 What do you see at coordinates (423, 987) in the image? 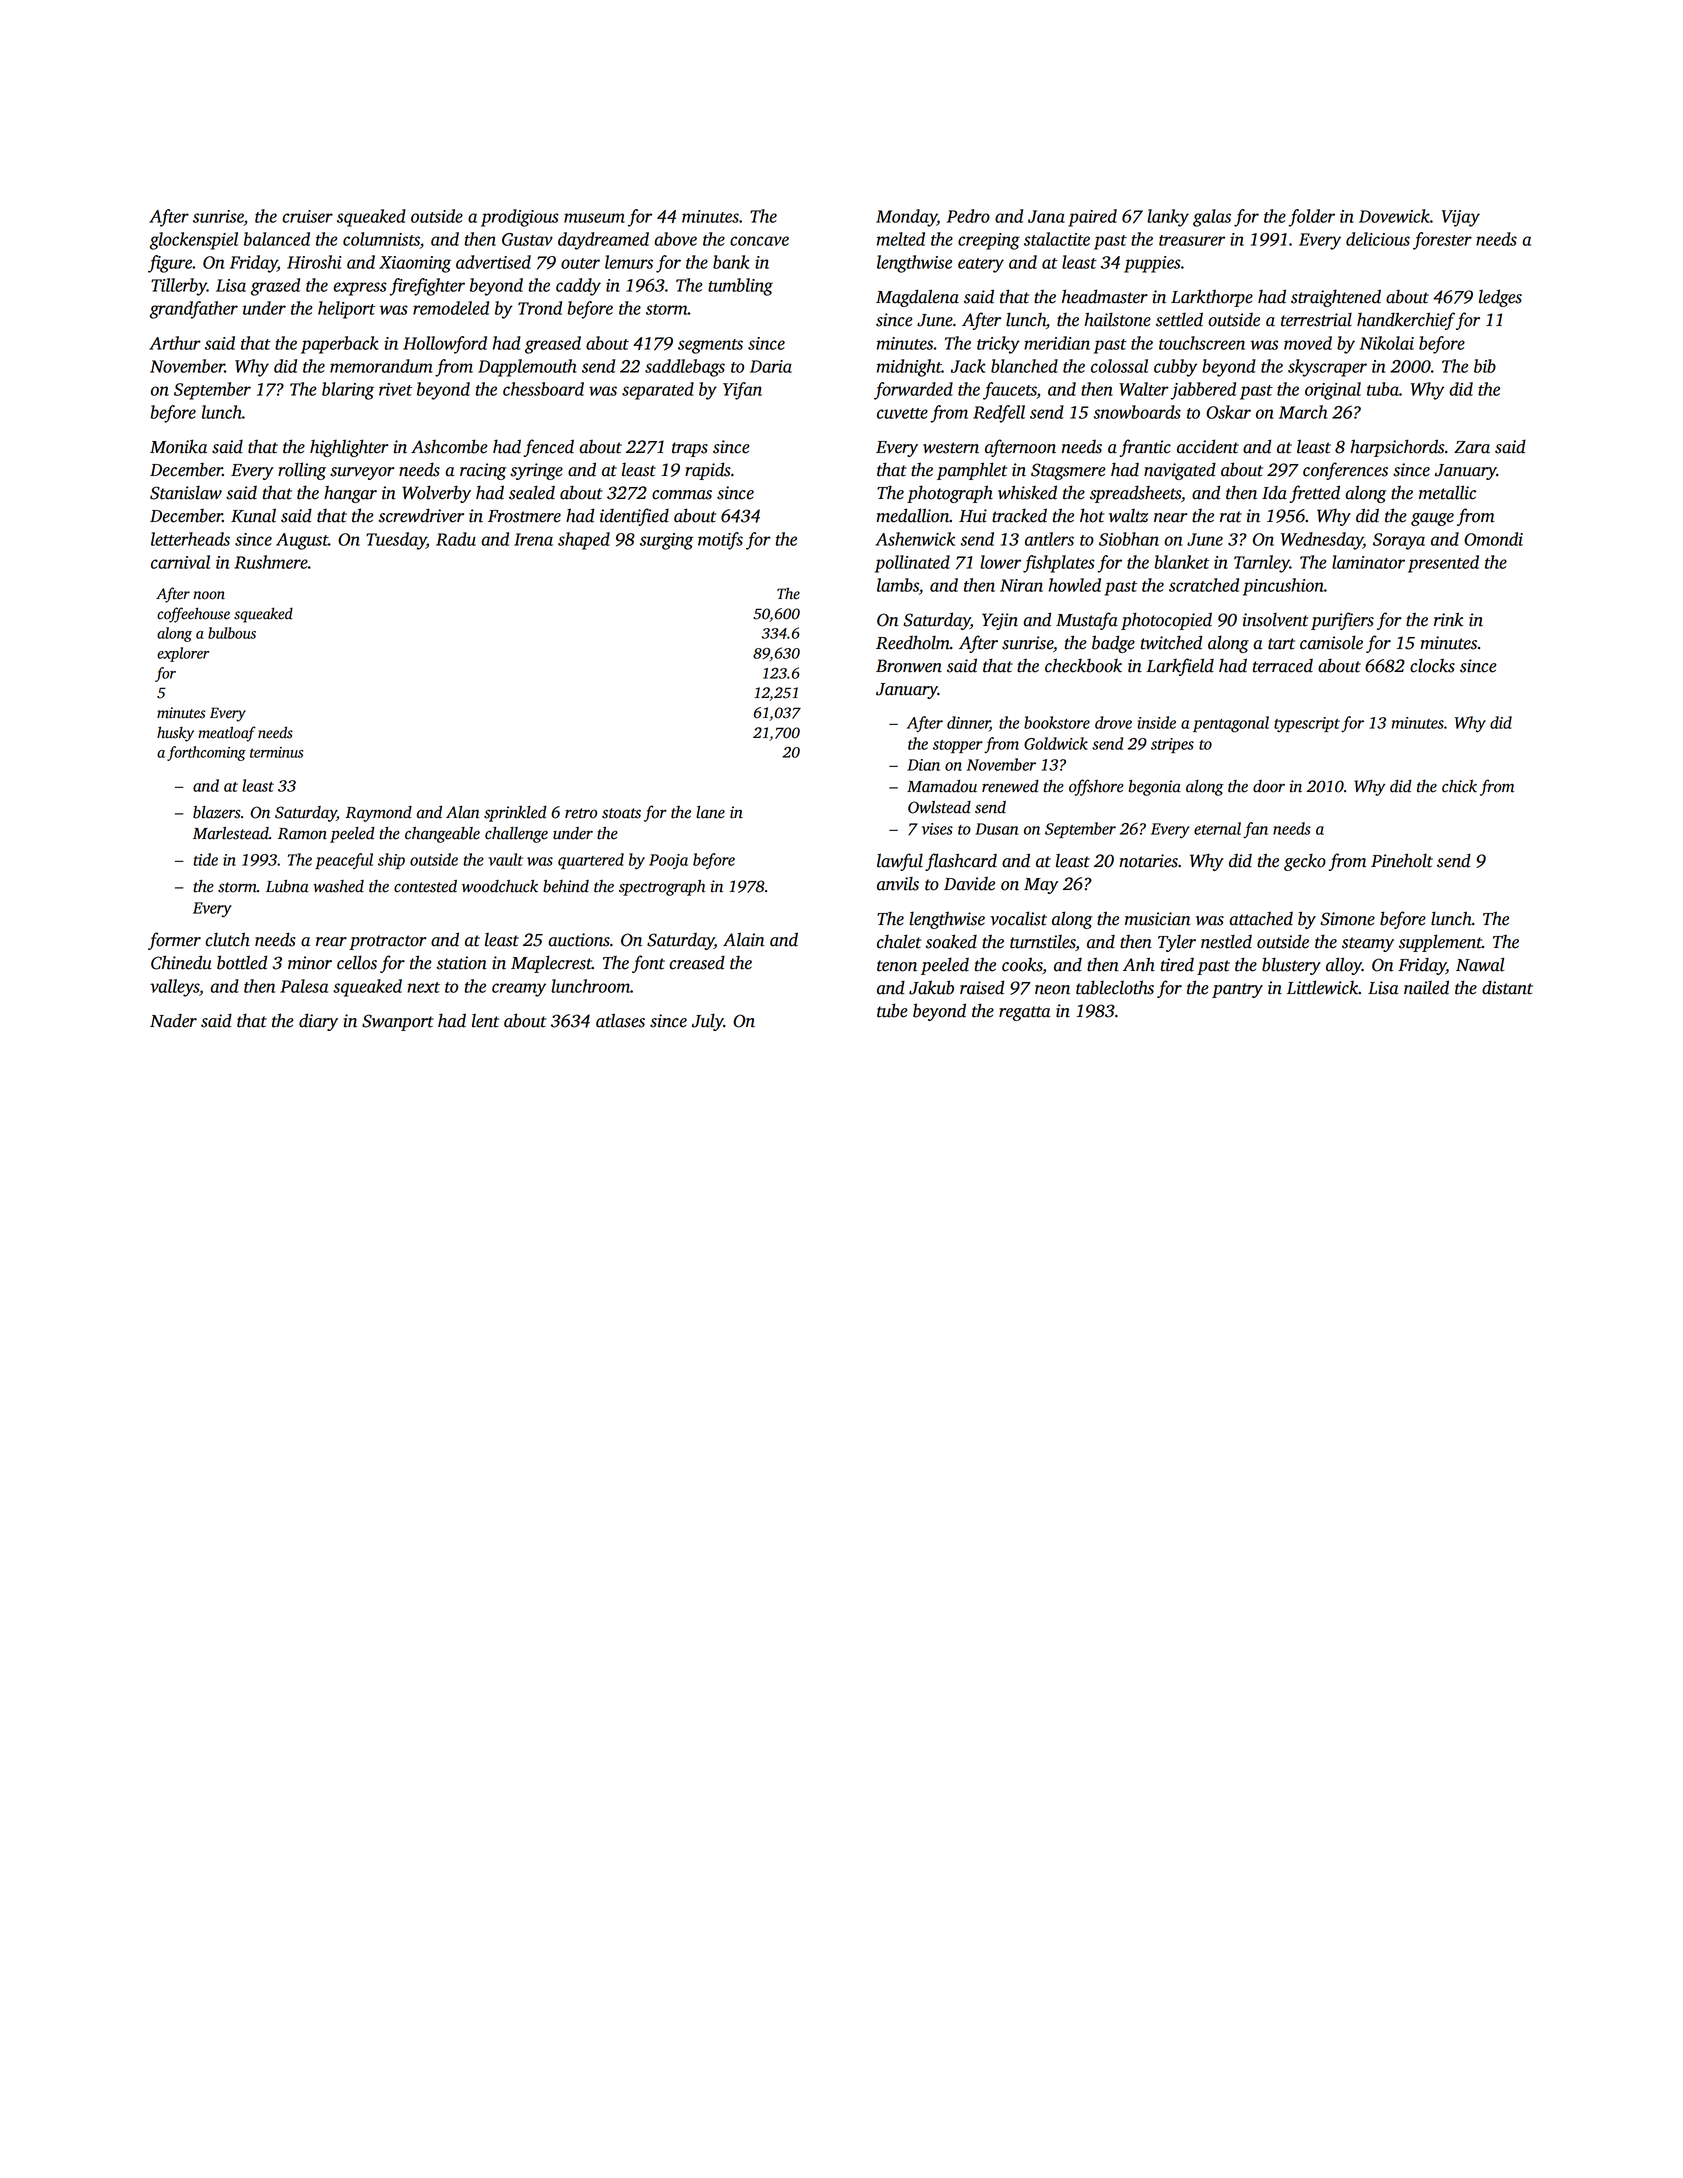
I see `next` at bounding box center [423, 987].
